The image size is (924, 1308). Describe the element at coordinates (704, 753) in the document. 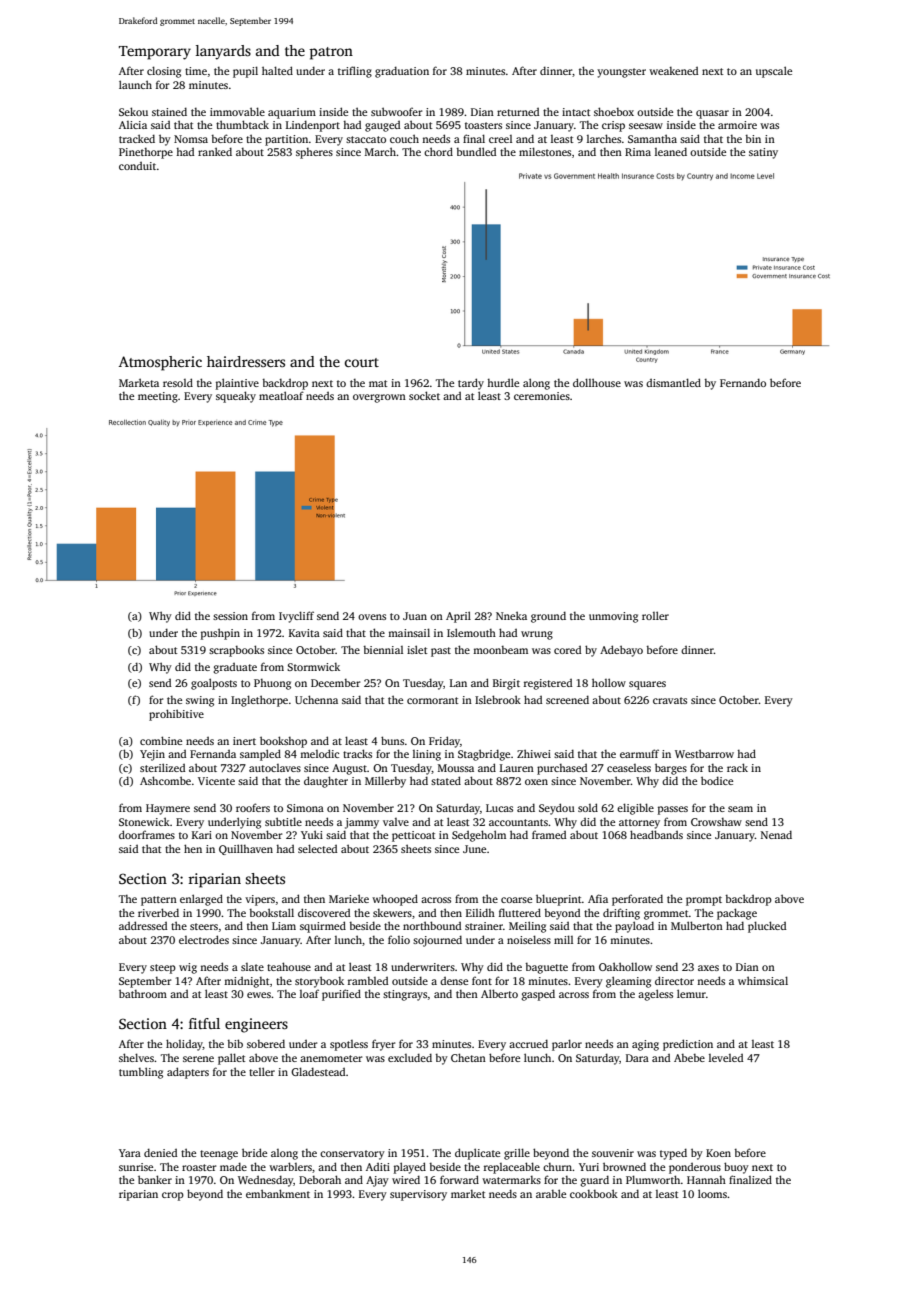

I see `Westbarrow` at that location.
